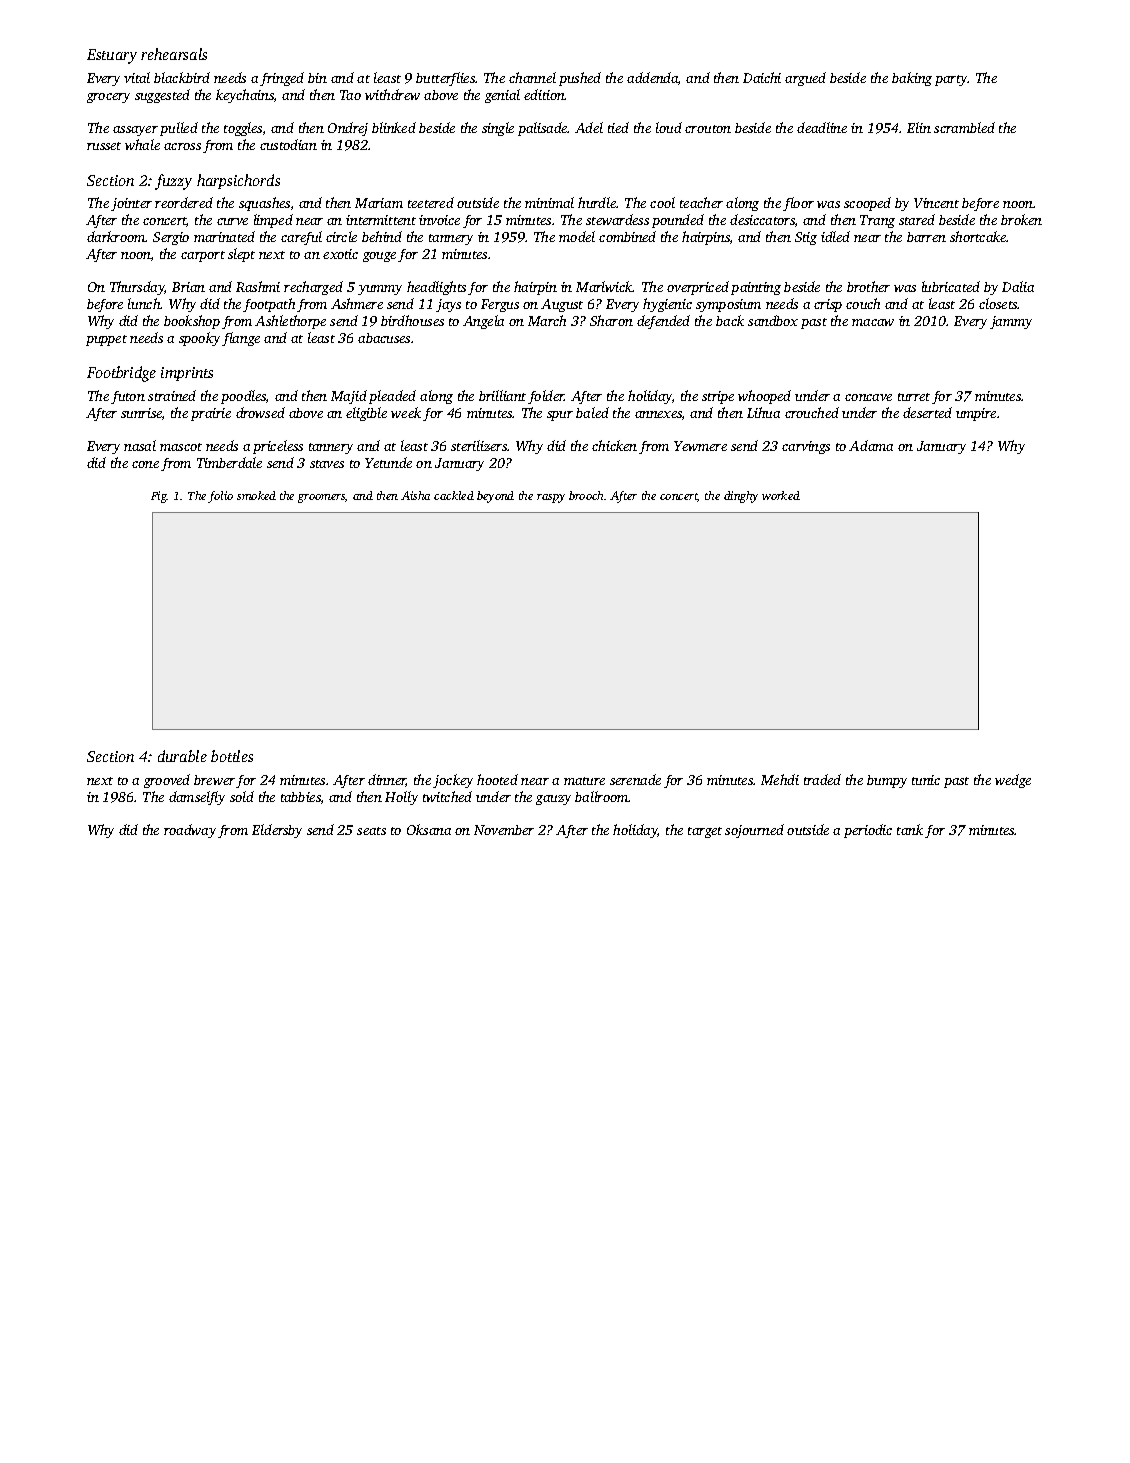 The height and width of the page is (1463, 1130). Describe the element at coordinates (321, 498) in the page. I see `groomers` at that location.
